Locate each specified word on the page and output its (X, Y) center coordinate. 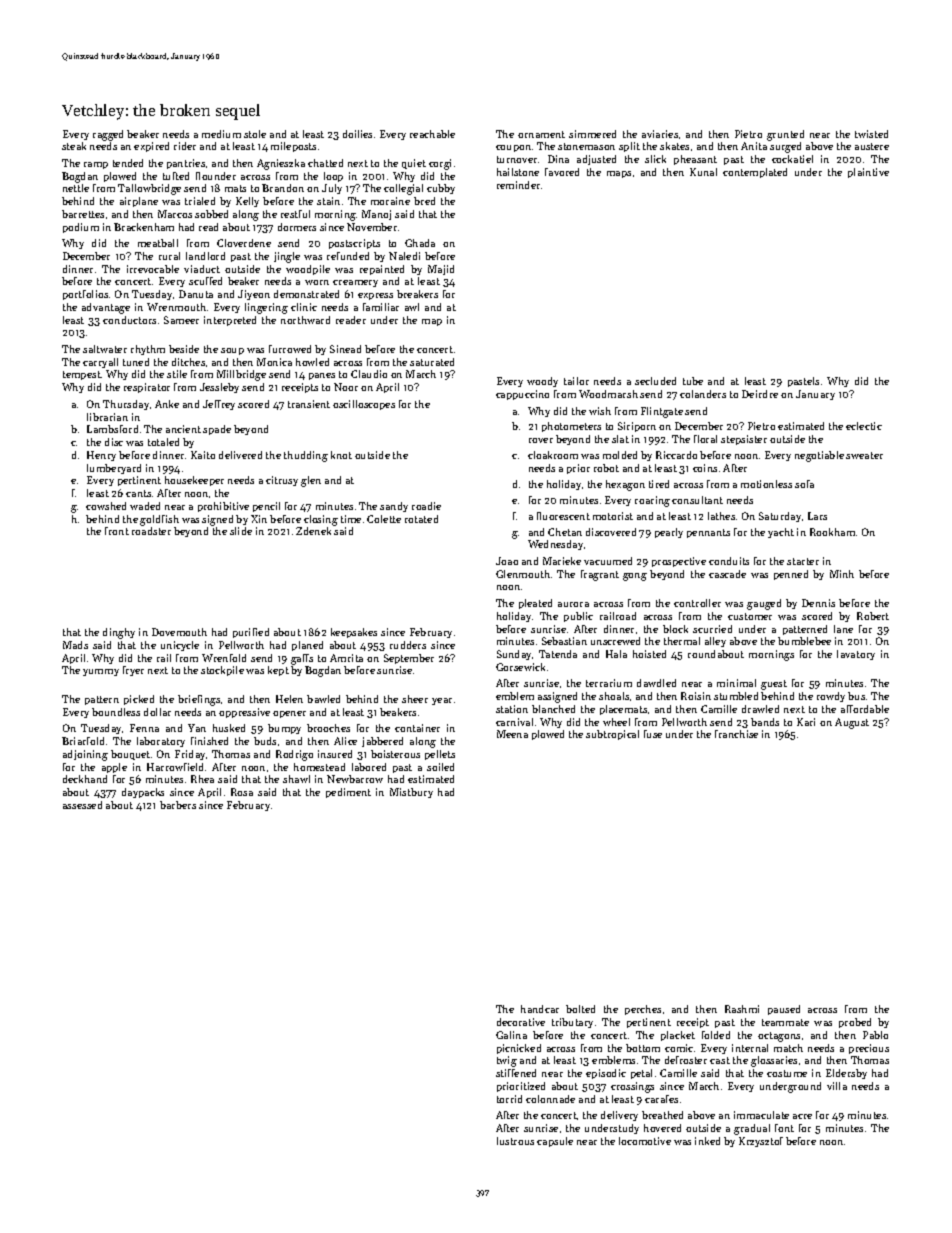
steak (74, 146)
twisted (871, 134)
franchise (736, 734)
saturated (432, 362)
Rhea (202, 779)
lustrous (515, 1141)
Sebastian (564, 641)
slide (241, 531)
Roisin (696, 696)
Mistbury (411, 793)
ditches (188, 362)
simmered (592, 134)
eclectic (864, 426)
